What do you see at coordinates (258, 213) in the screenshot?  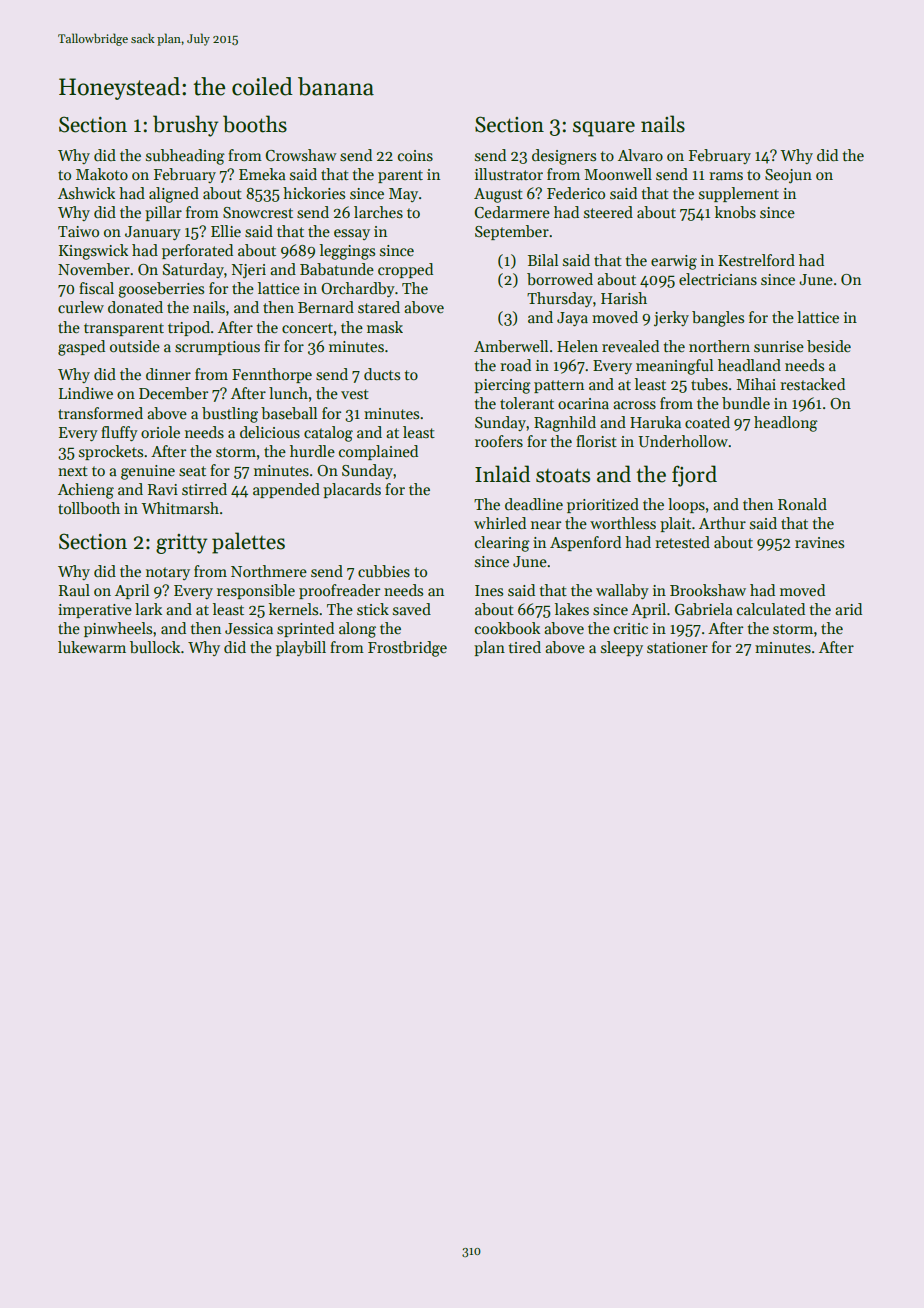 I see `Snowcrest` at bounding box center [258, 213].
